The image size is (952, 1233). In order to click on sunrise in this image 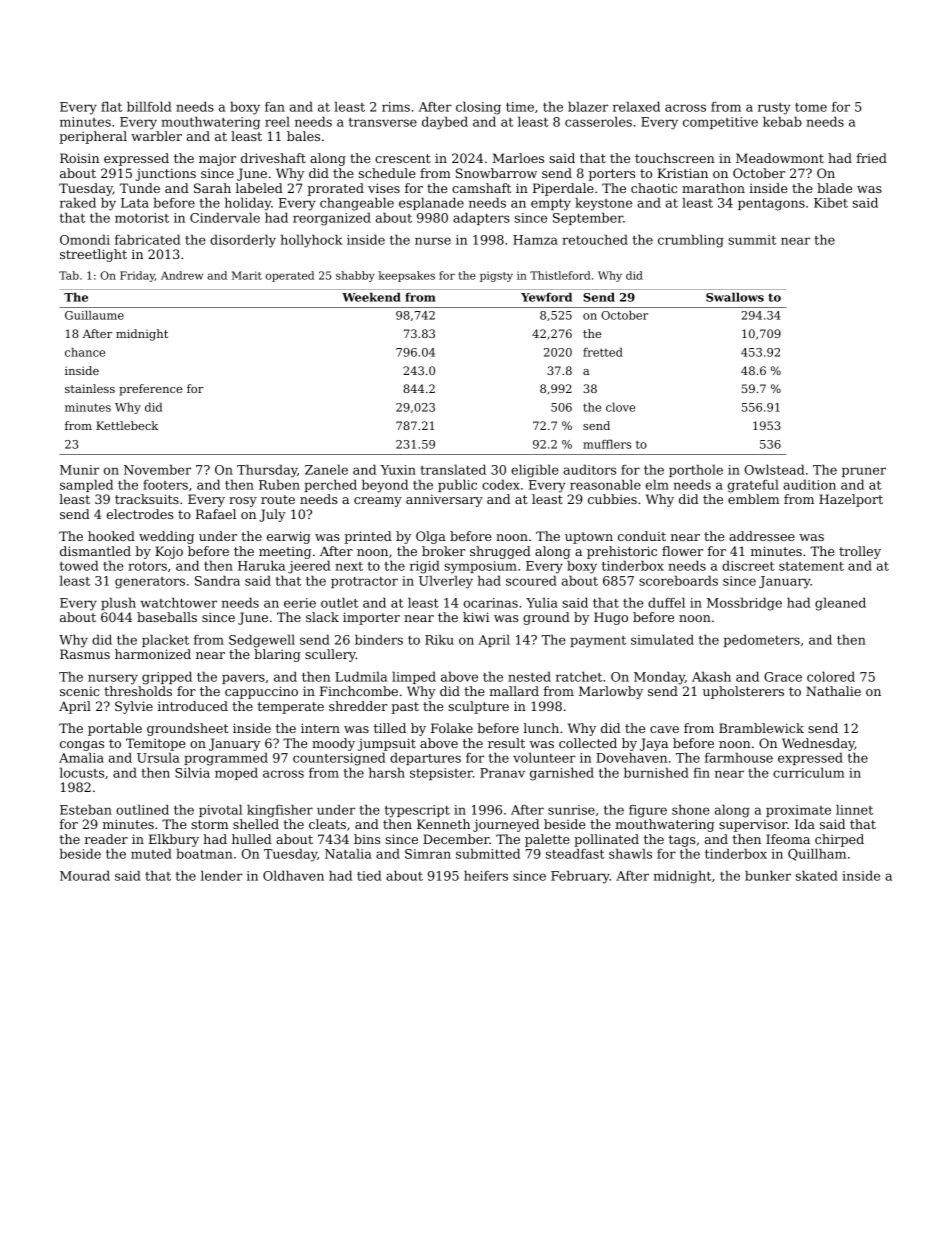, I will do `click(571, 810)`.
